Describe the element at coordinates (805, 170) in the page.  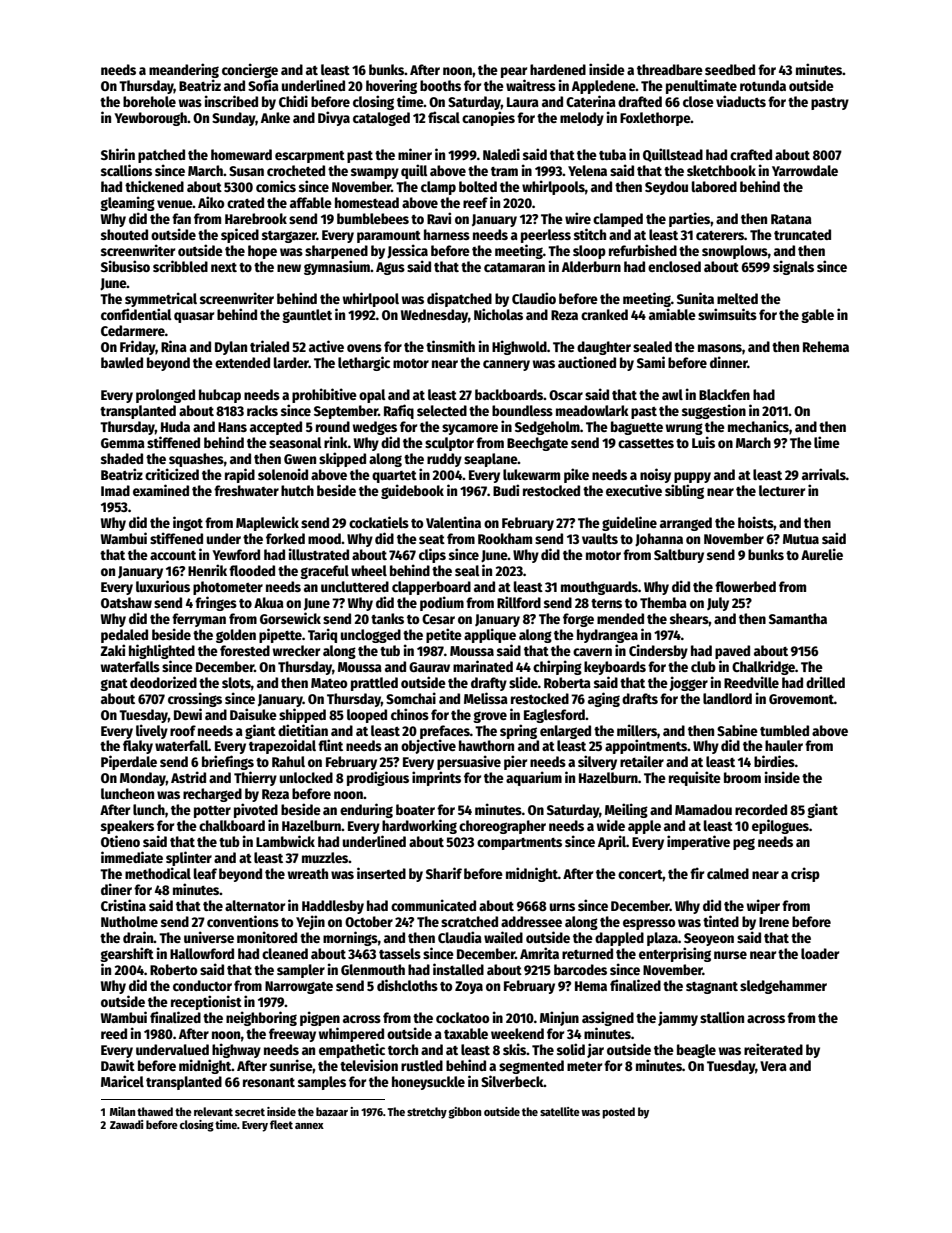
I see `Yarrowdale` at that location.
